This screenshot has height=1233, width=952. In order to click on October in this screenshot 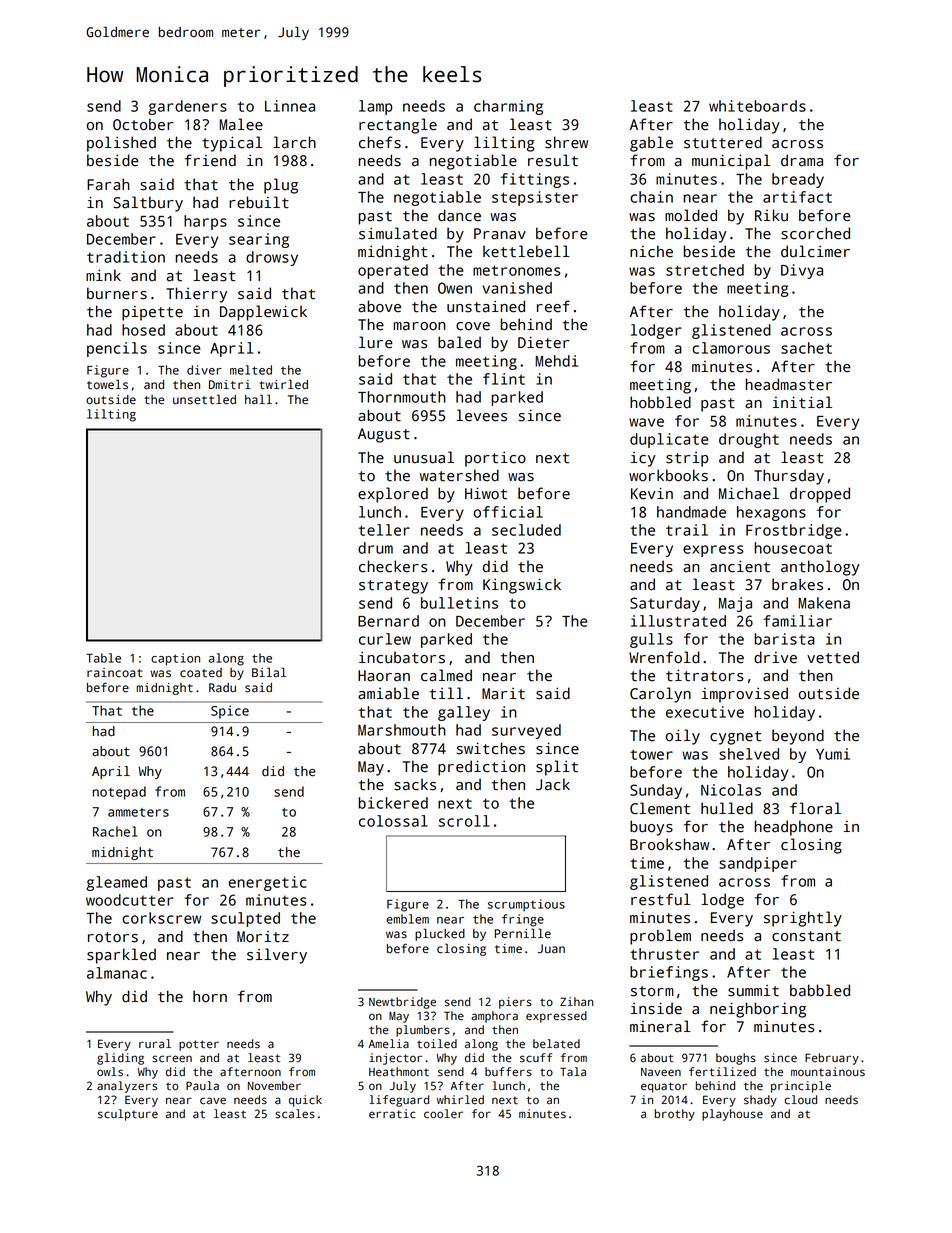, I will do `click(143, 124)`.
